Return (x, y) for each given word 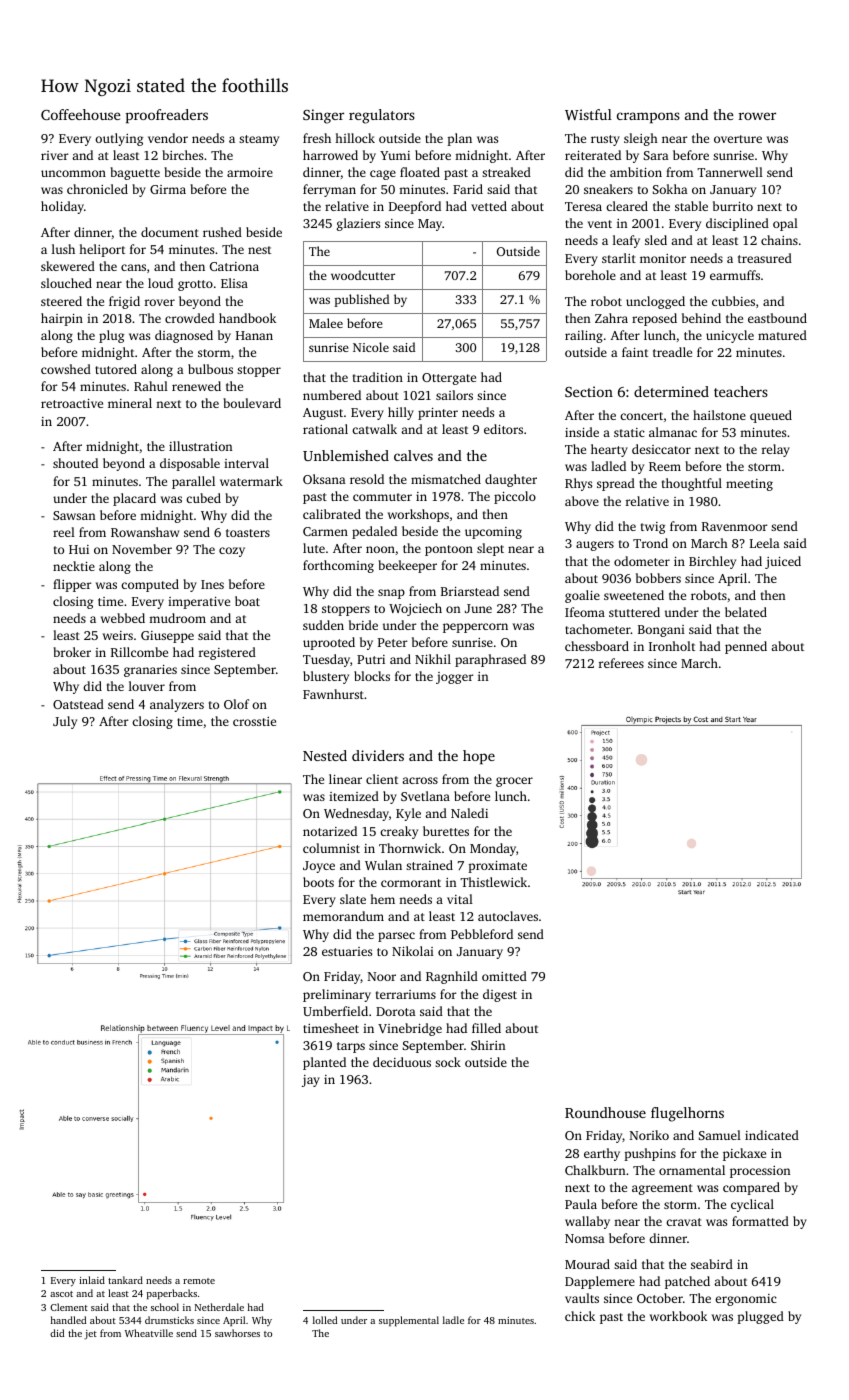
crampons (648, 118)
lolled (325, 1320)
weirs (118, 635)
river (55, 155)
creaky (399, 832)
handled (68, 1320)
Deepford (415, 207)
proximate (497, 867)
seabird (712, 1264)
